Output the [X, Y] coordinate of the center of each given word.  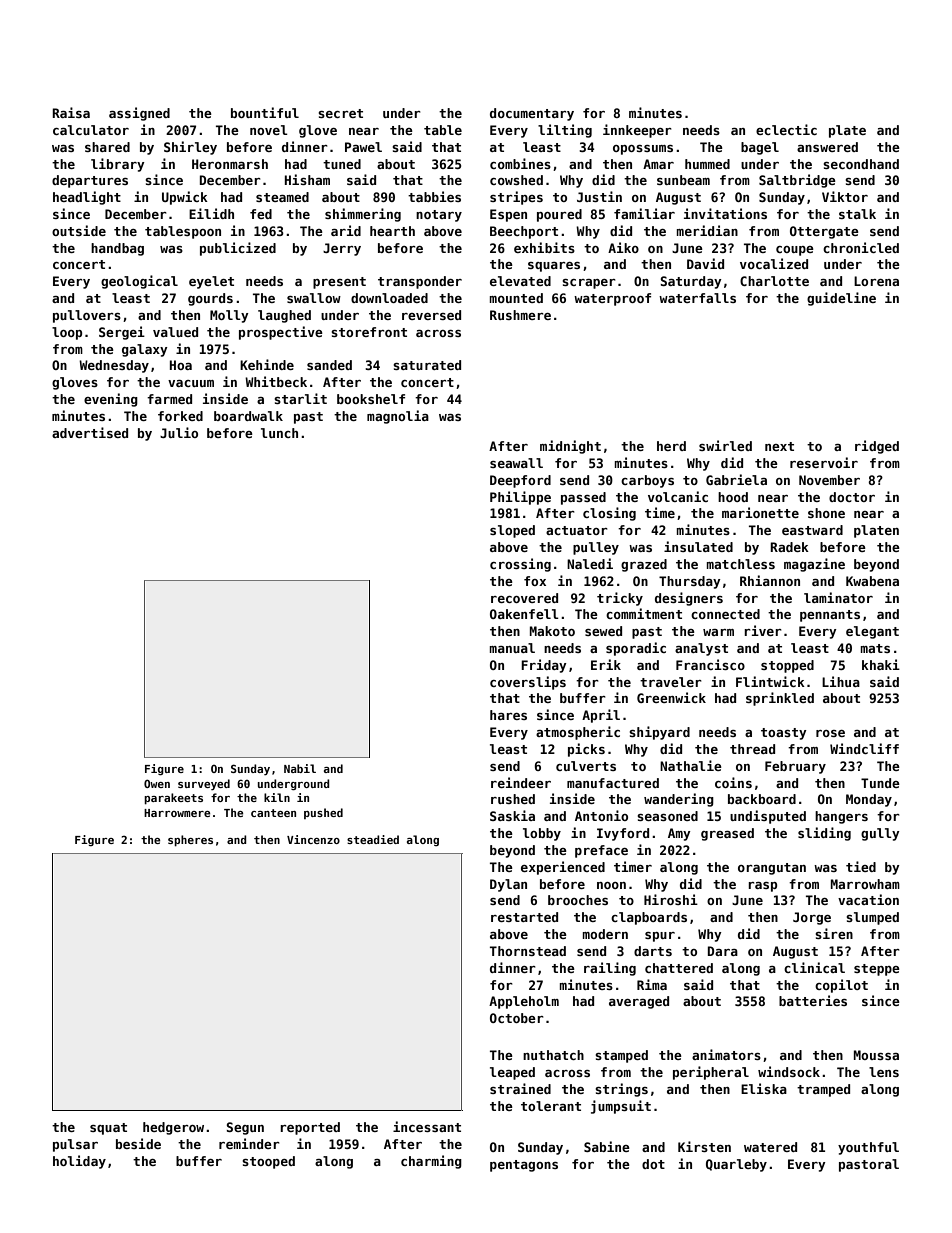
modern [605, 934]
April [601, 716]
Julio [179, 432]
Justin [599, 196]
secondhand [861, 164]
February [795, 767]
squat [108, 1129]
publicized [238, 249]
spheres [190, 840]
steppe [877, 970]
